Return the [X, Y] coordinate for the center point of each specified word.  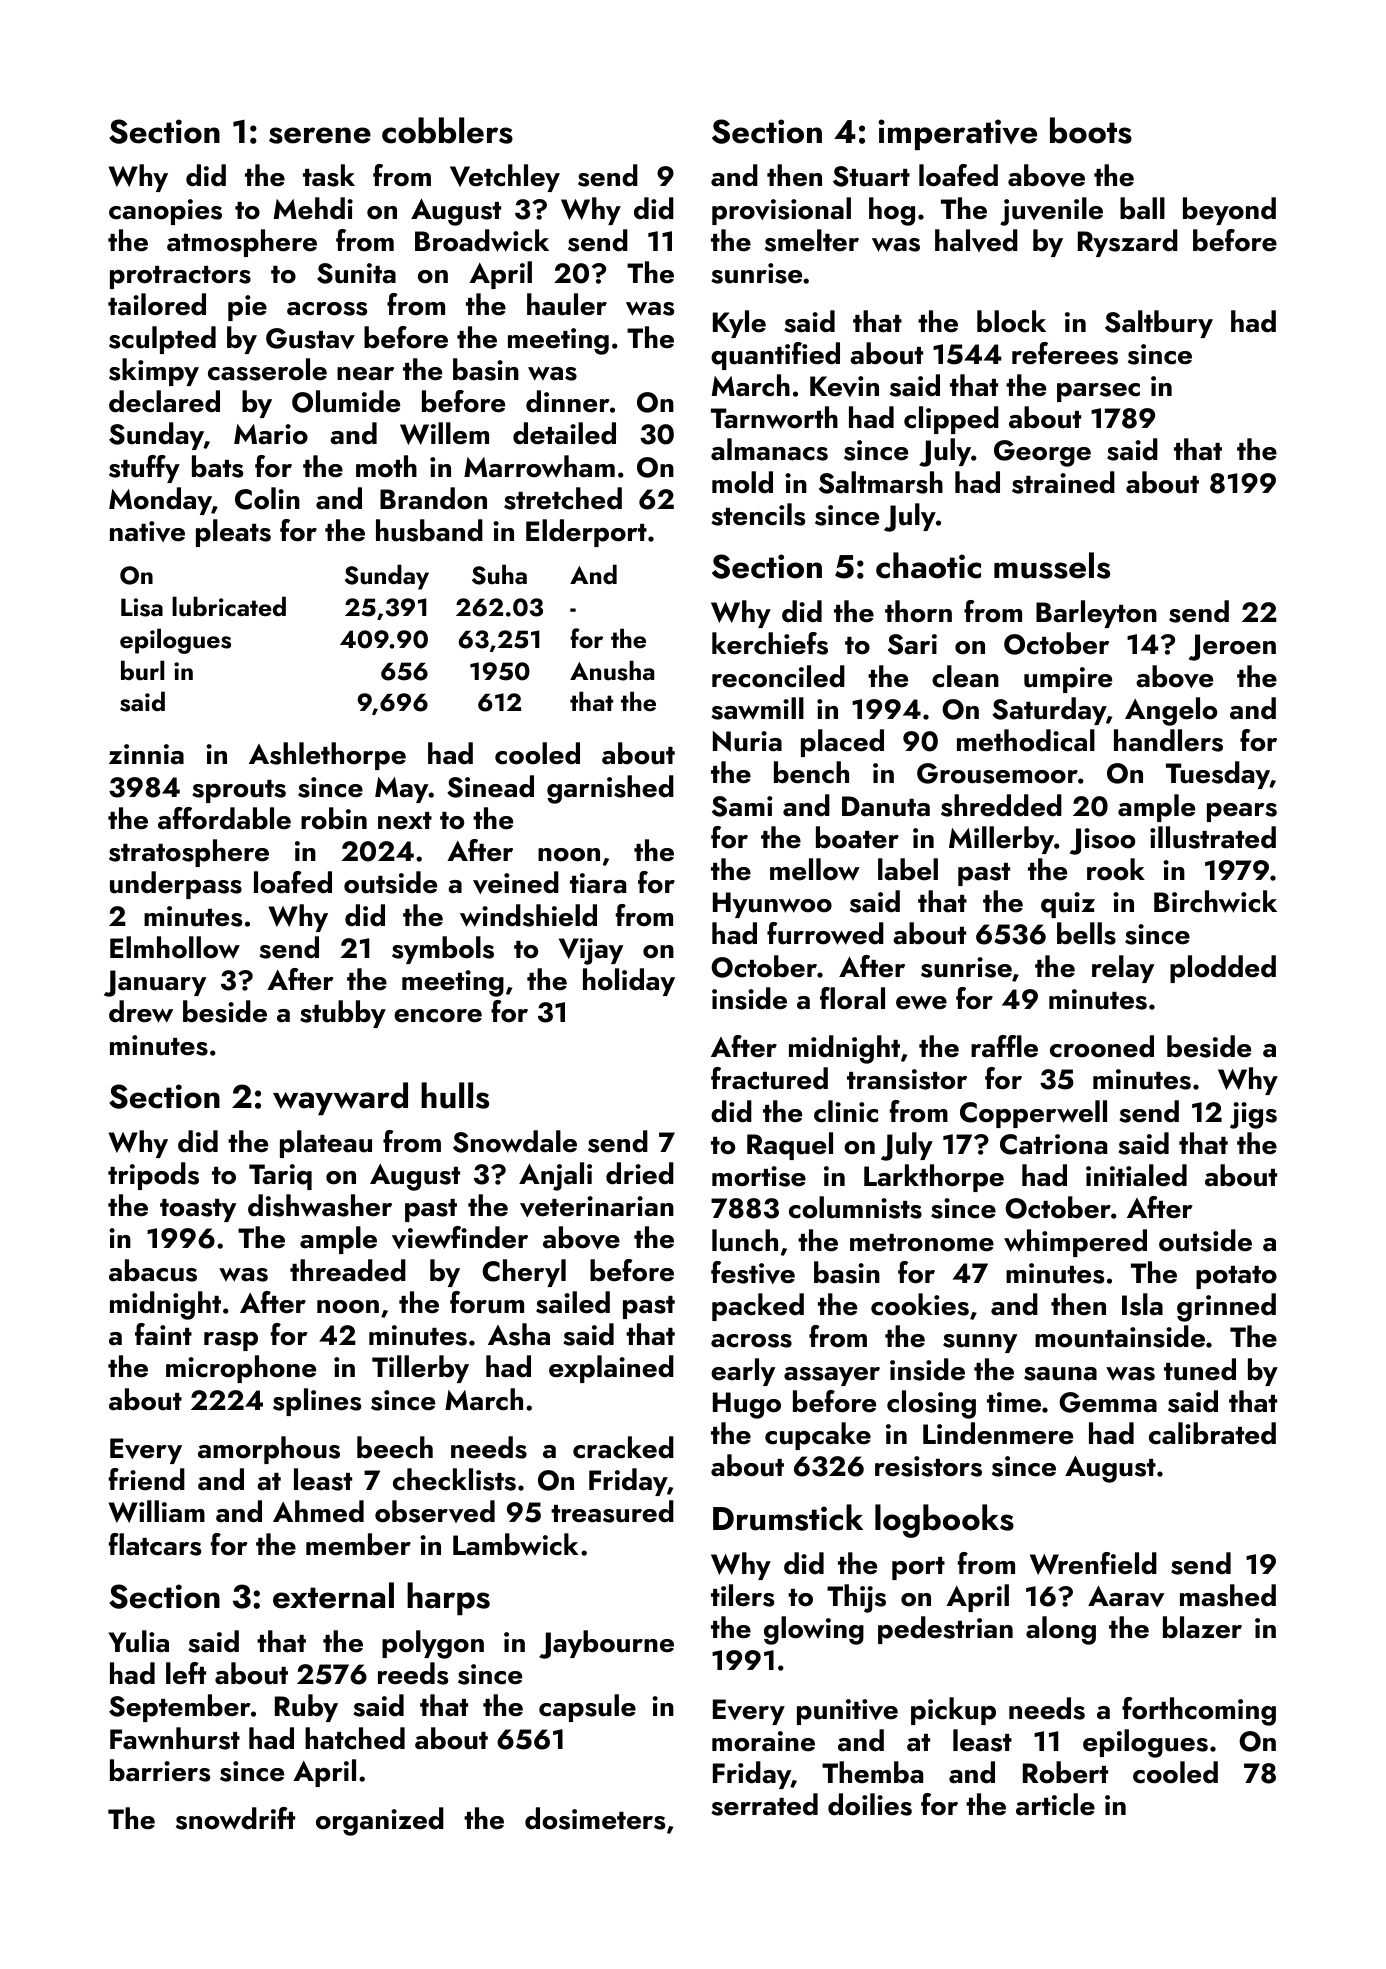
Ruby [306, 1708]
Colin [267, 498]
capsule [587, 1708]
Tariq [280, 1177]
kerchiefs [770, 643]
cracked [623, 1447]
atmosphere [242, 243]
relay [1123, 969]
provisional [781, 211]
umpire [1068, 680]
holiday [629, 982]
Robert [1065, 1772]
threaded [348, 1270]
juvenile [1051, 211]
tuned [1200, 1369]
